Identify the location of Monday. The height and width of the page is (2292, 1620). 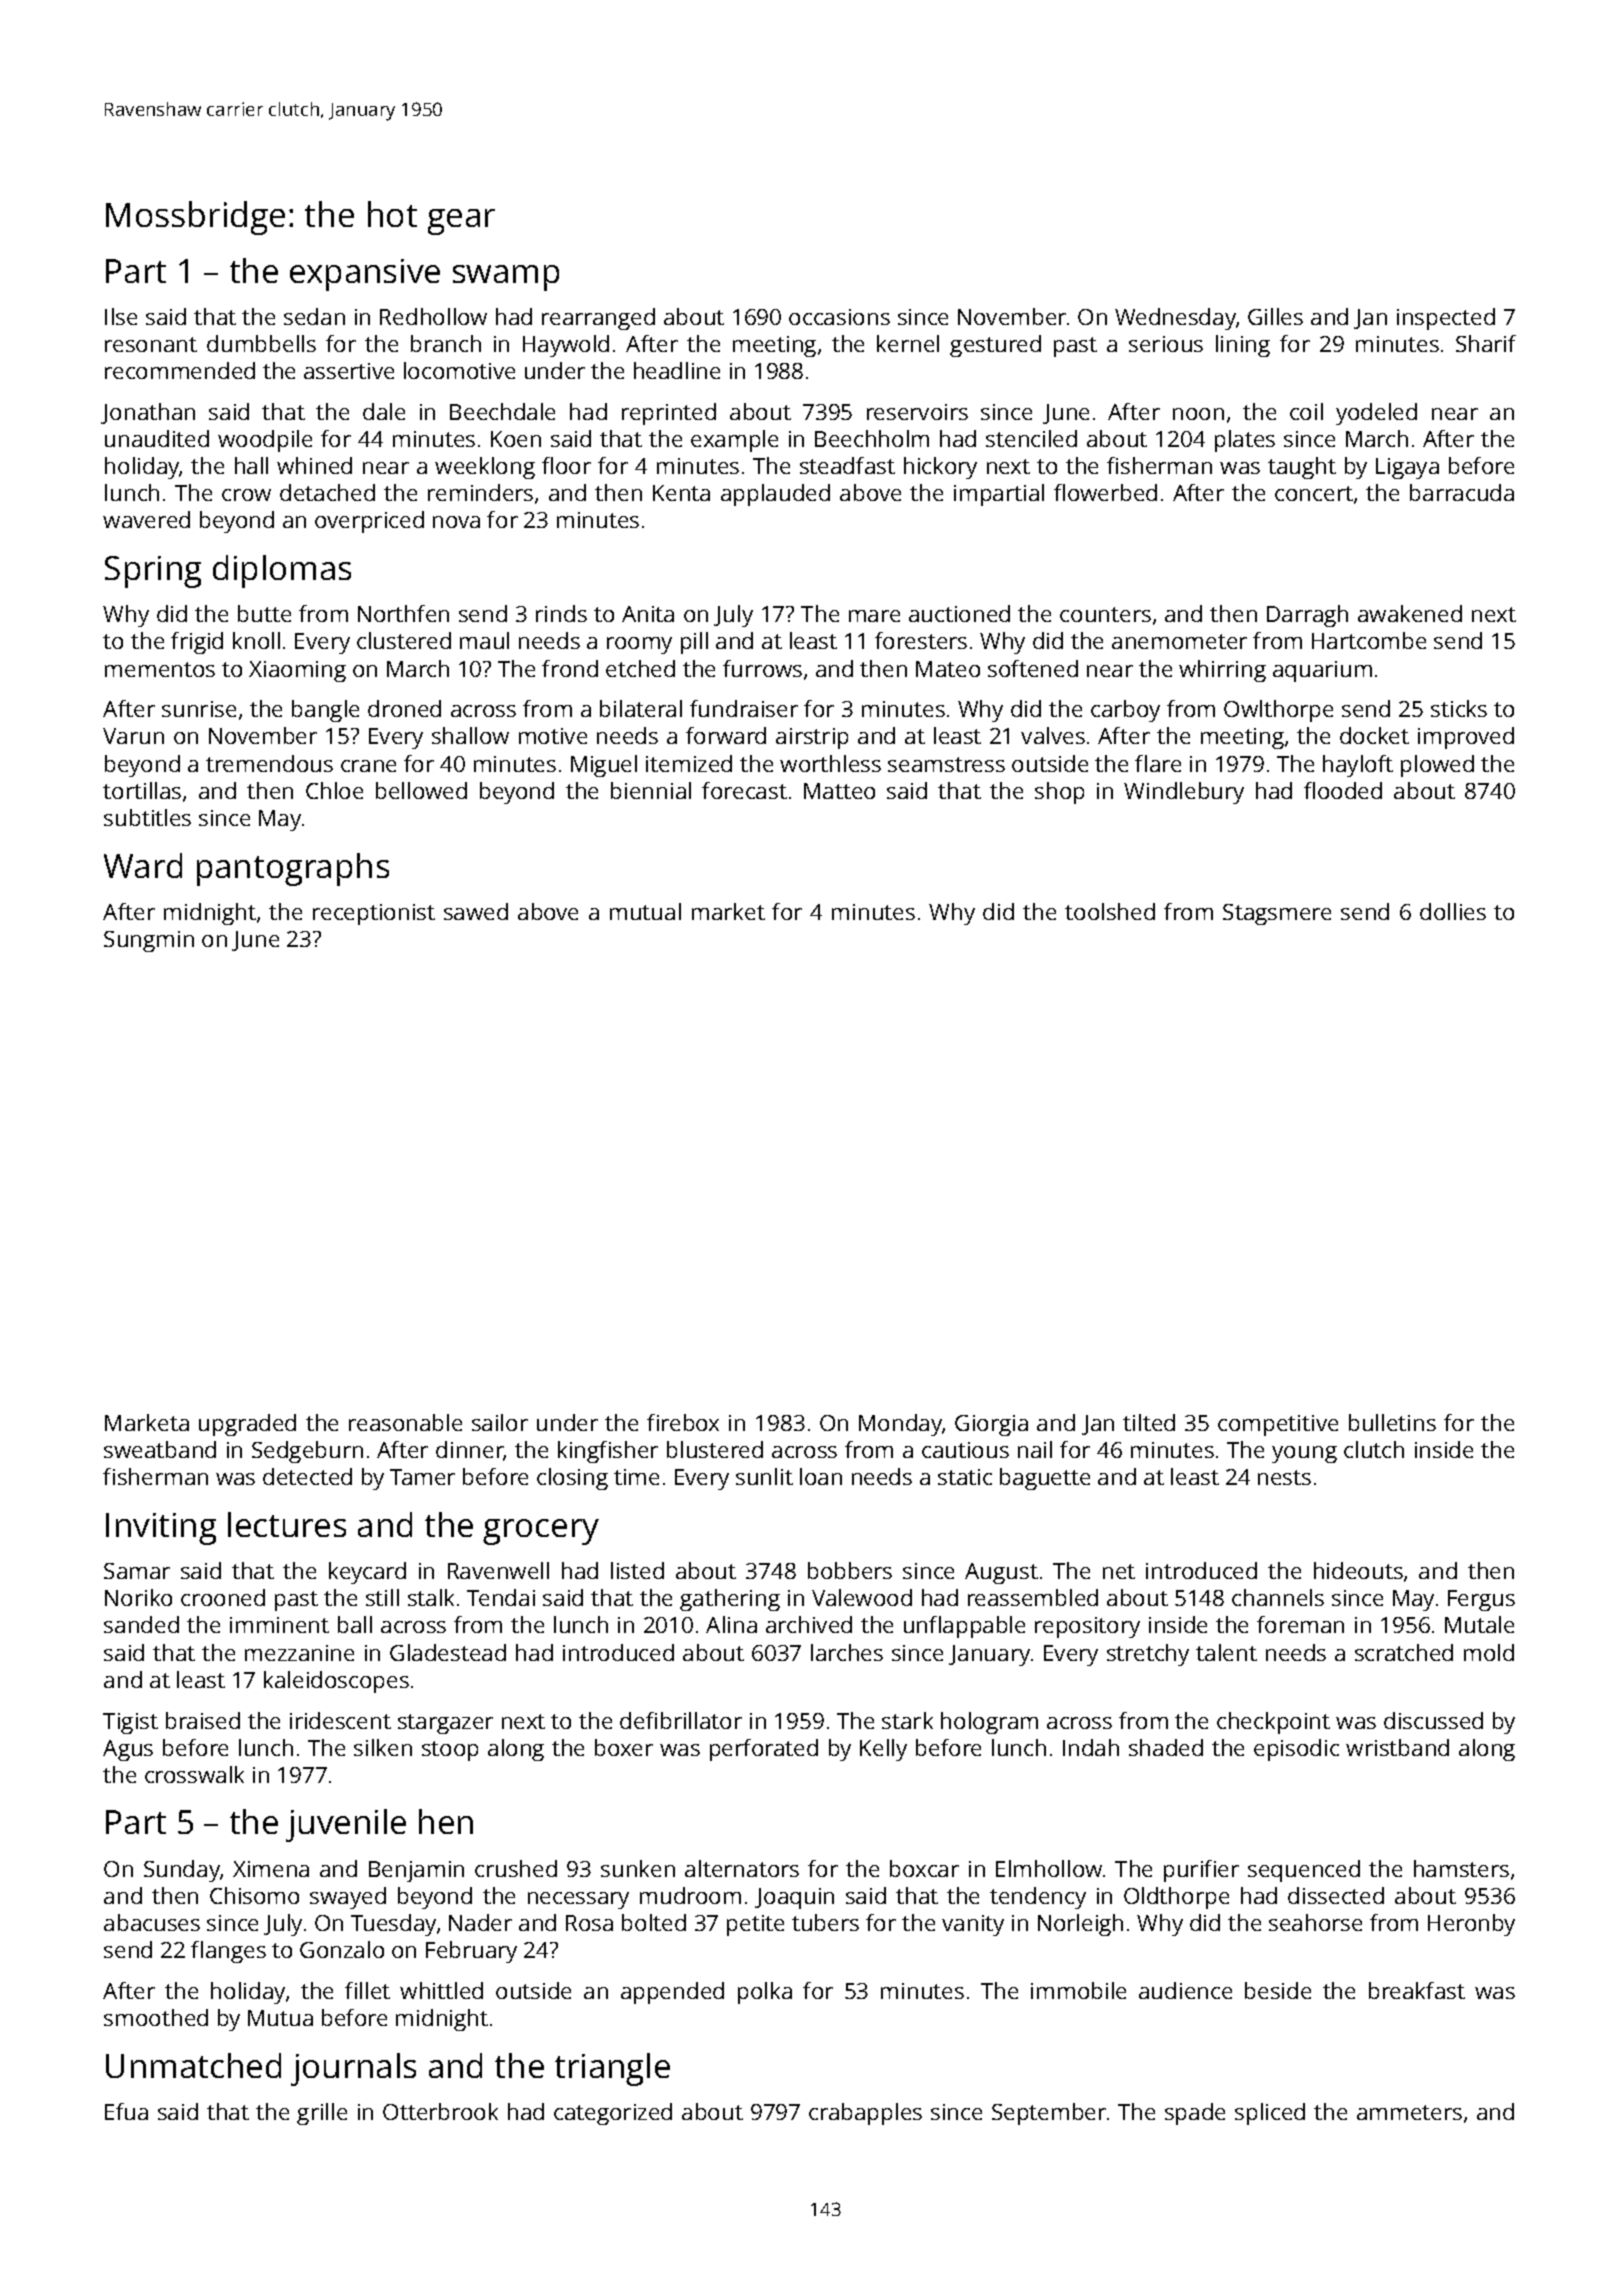
(901, 1425).
